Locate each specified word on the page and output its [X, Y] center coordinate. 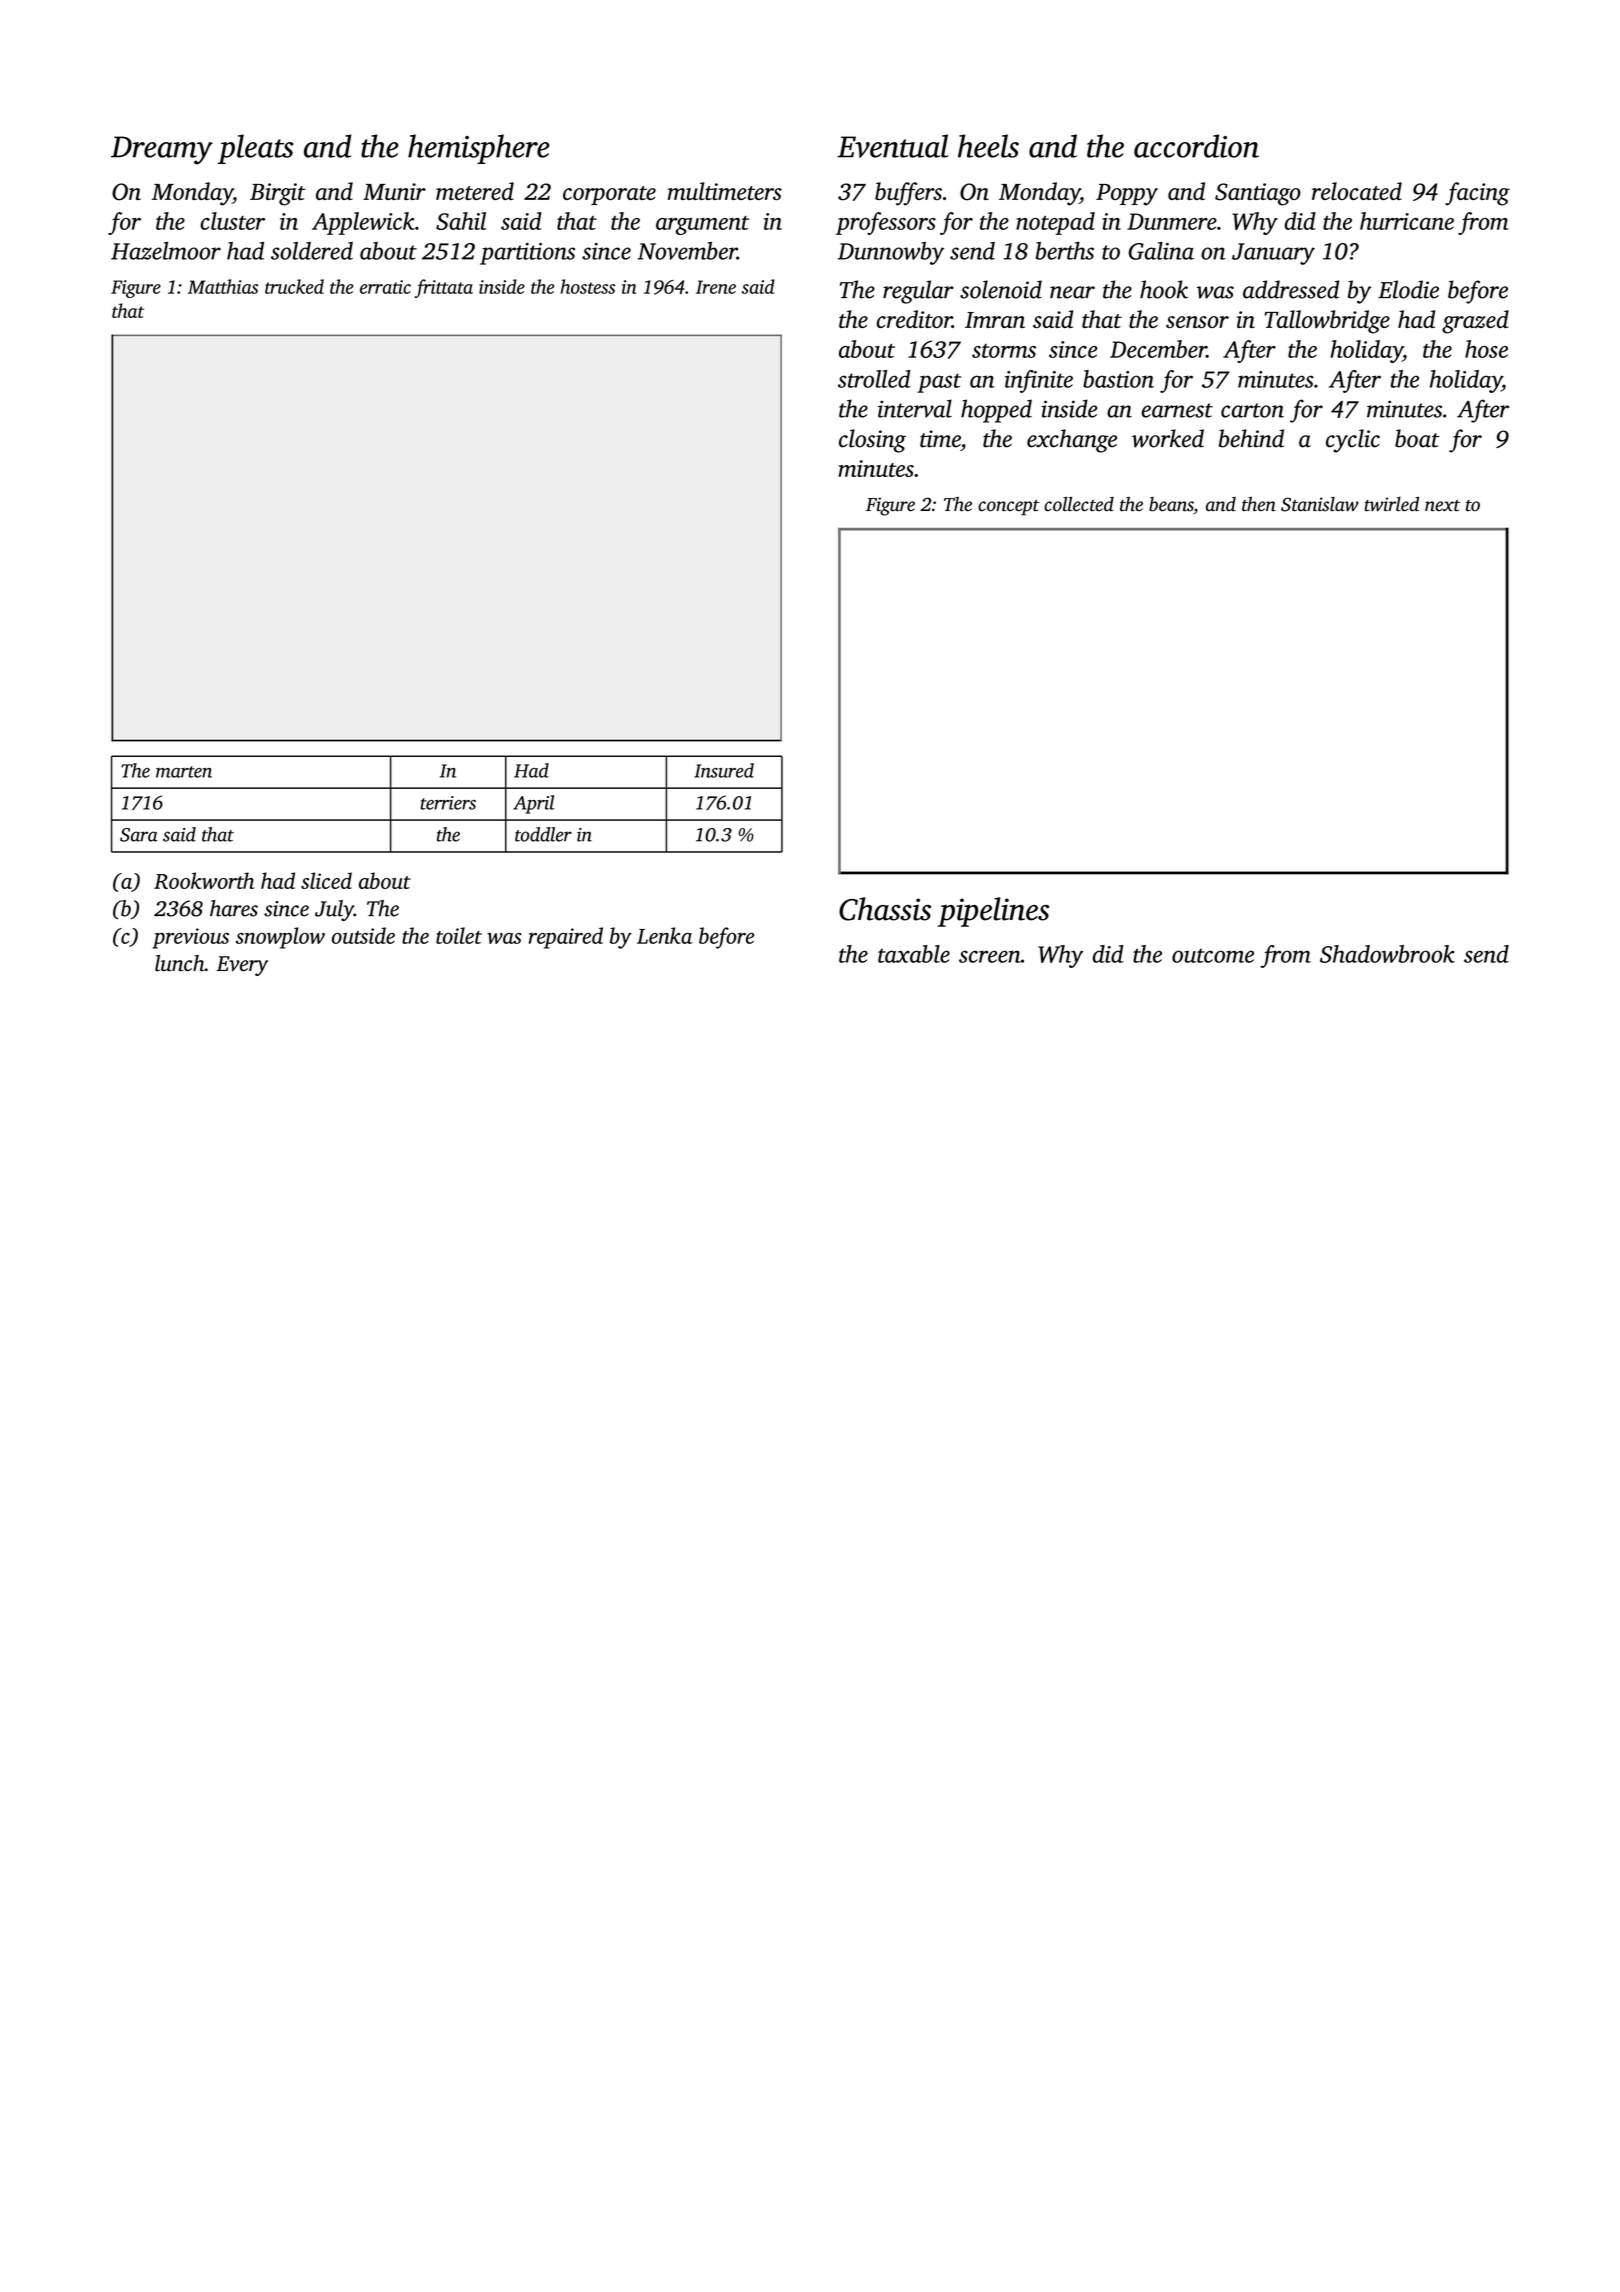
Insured [724, 770]
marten [184, 772]
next [1442, 506]
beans [1171, 504]
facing [1477, 194]
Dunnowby [891, 253]
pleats [256, 149]
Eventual [892, 146]
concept [1009, 508]
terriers [448, 803]
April [533, 804]
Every [242, 966]
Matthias [223, 286]
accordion [1196, 146]
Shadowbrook [1387, 954]
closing [872, 441]
